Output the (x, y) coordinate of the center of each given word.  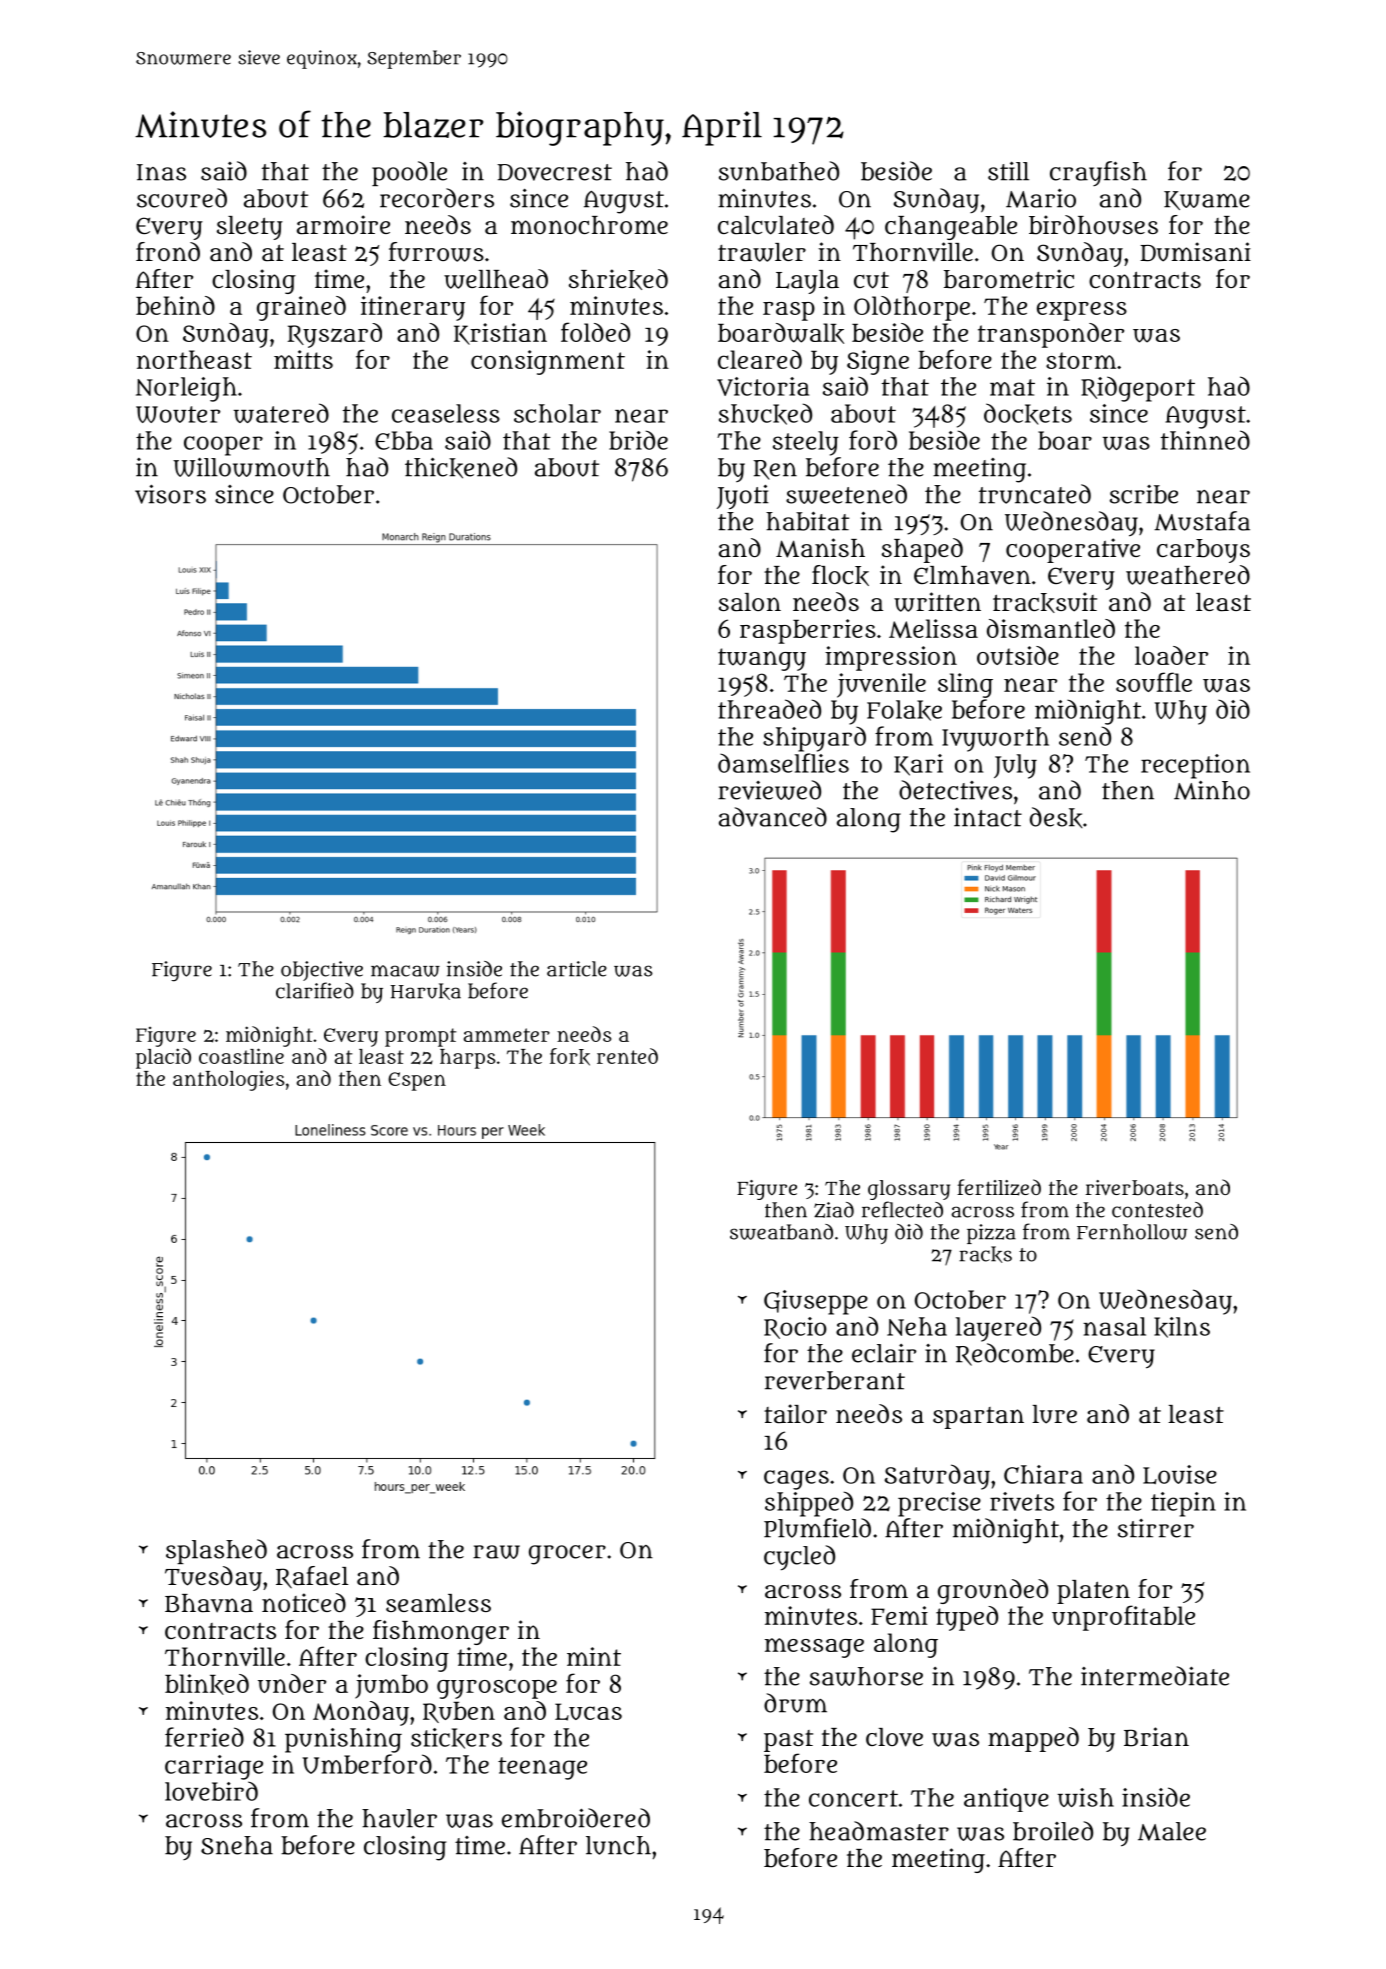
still (1008, 171)
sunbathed (779, 171)
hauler (399, 1818)
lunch (618, 1845)
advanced (773, 817)
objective (322, 971)
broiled (1053, 1831)
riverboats (1135, 1188)
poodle (409, 173)
